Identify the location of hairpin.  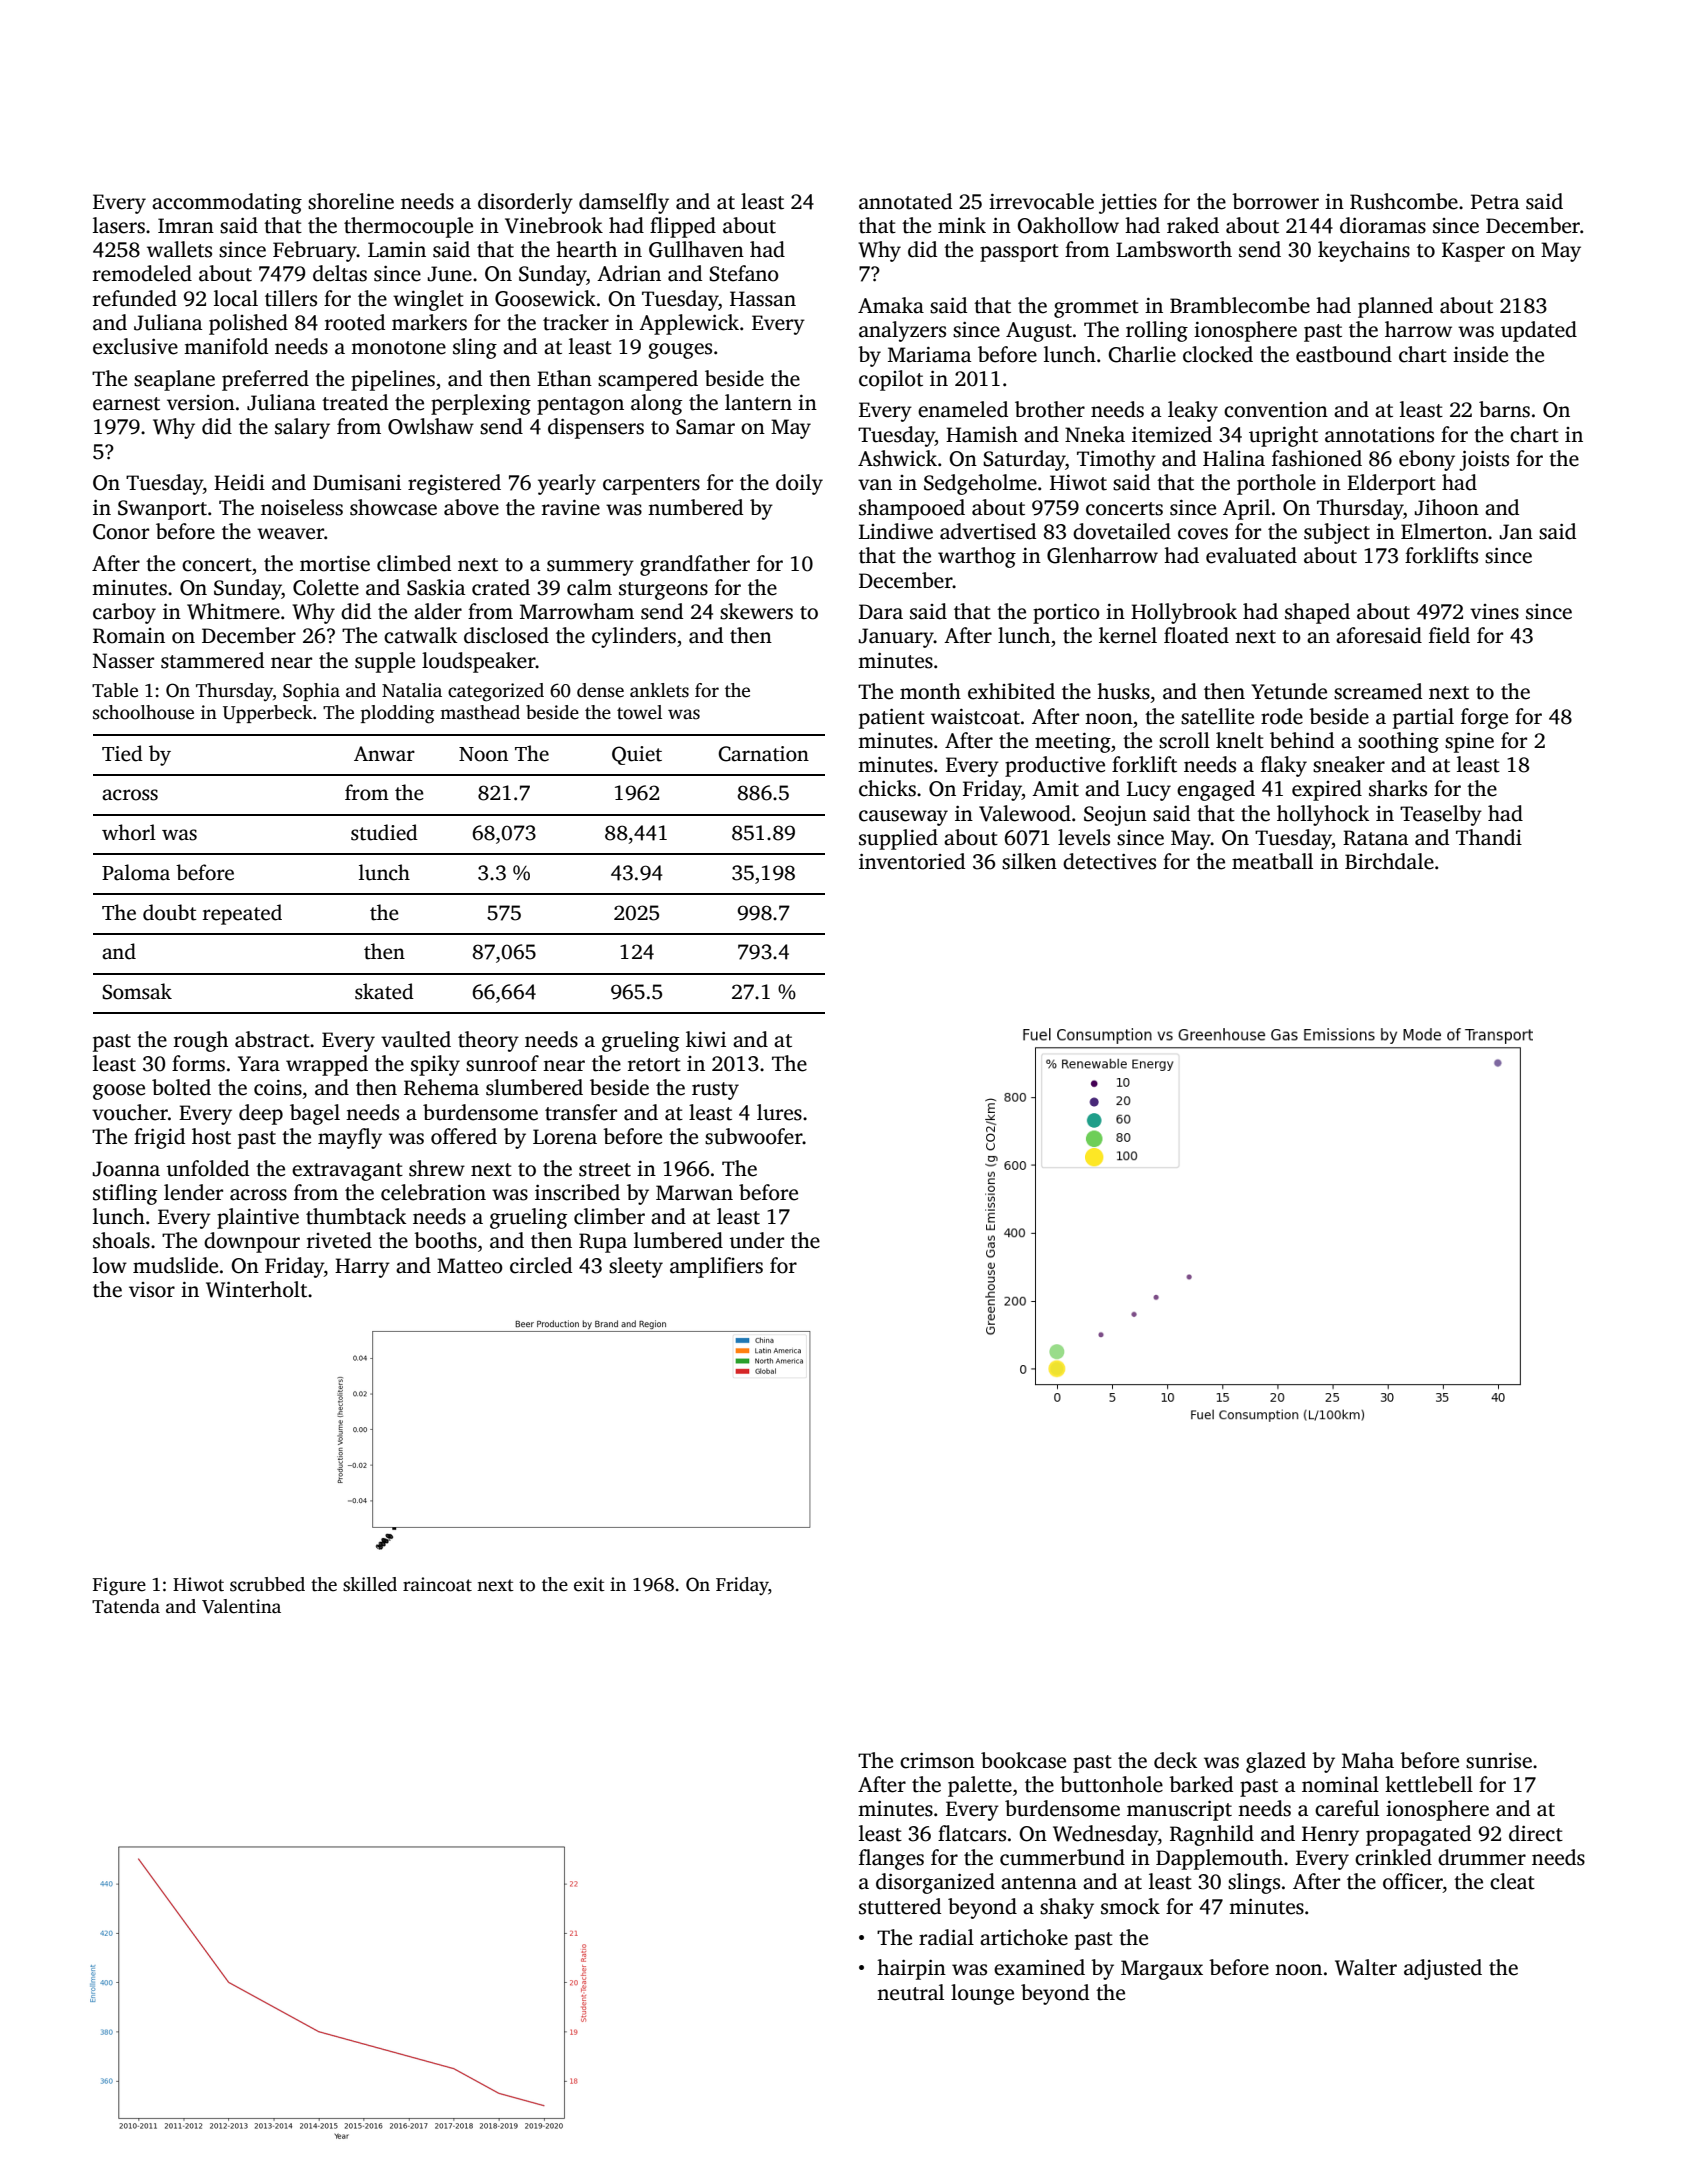
(911, 1969).
